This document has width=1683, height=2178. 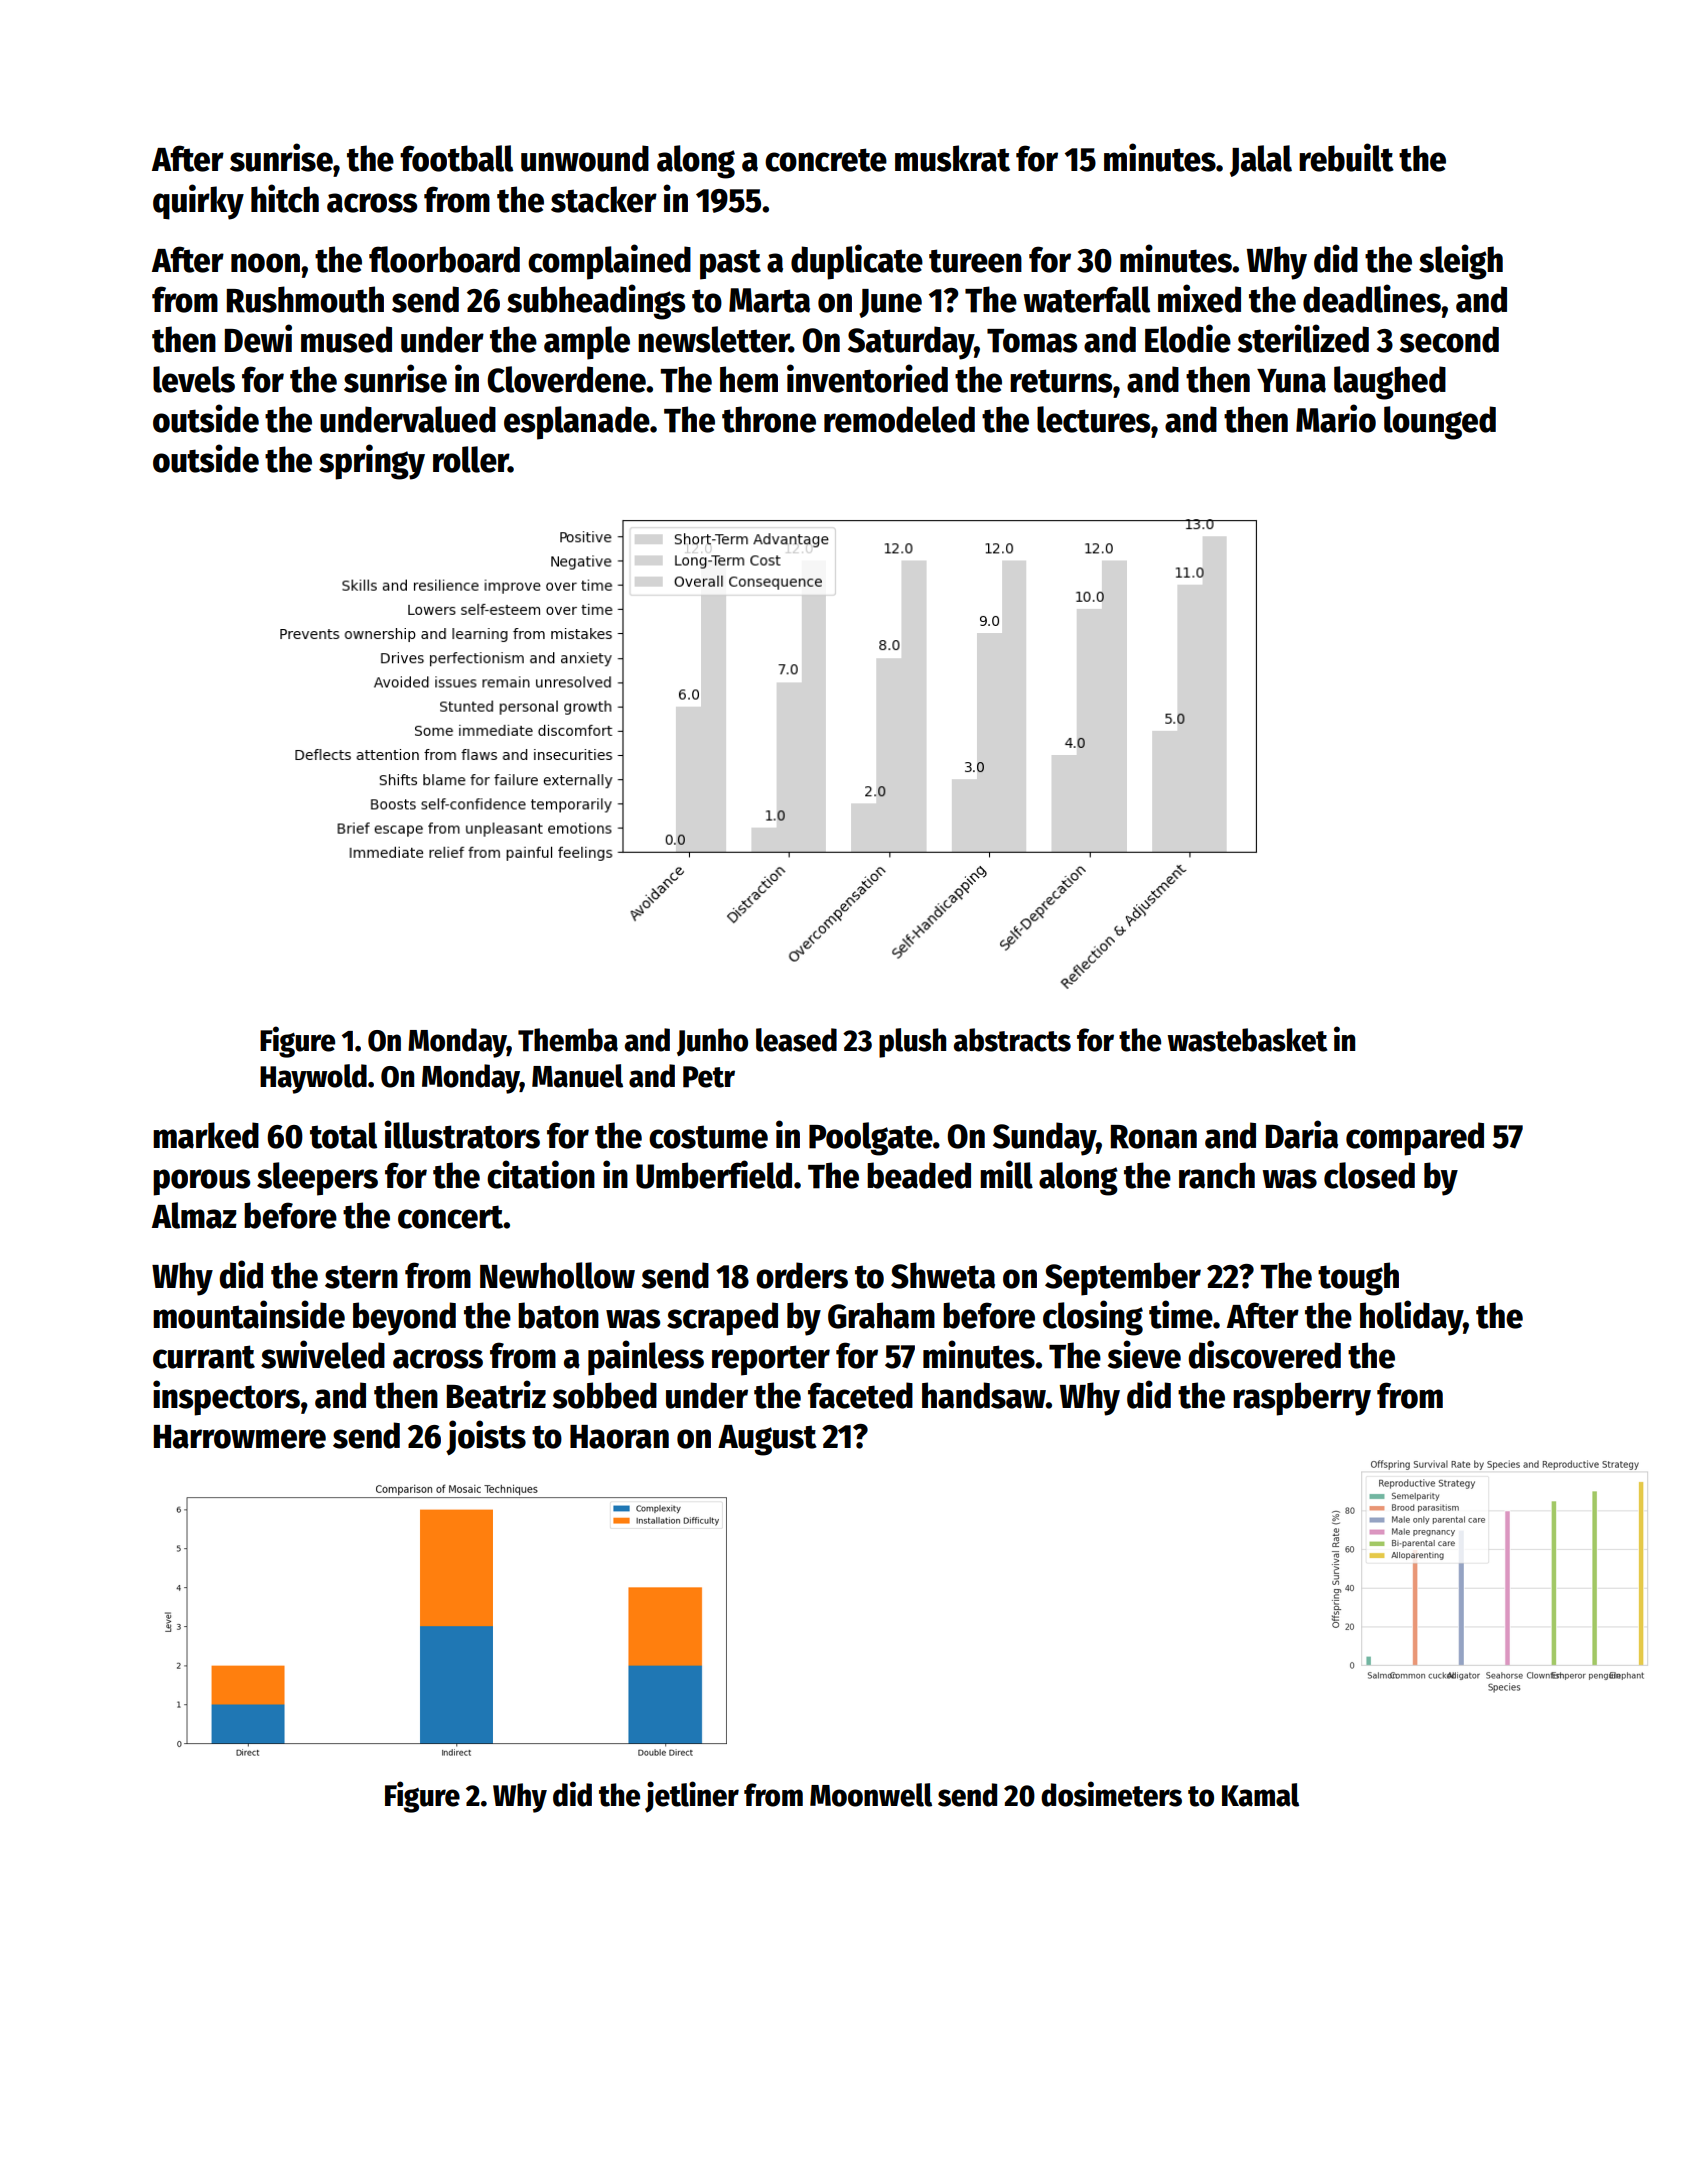 What do you see at coordinates (1336, 418) in the document?
I see `Mario` at bounding box center [1336, 418].
